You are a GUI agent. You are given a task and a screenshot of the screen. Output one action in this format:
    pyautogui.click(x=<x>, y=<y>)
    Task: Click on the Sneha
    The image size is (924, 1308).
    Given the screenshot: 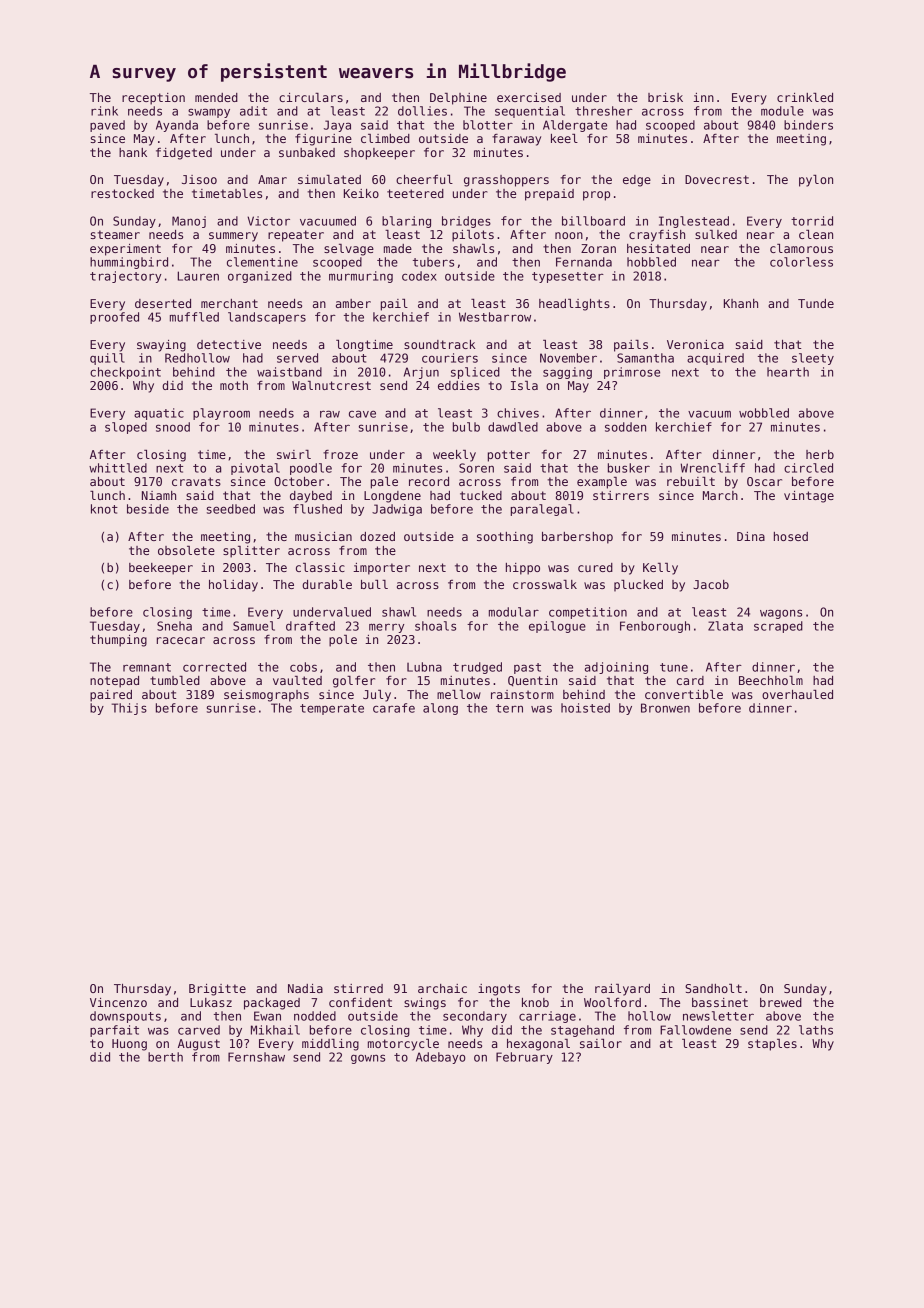 What is the action you would take?
    pyautogui.click(x=174, y=626)
